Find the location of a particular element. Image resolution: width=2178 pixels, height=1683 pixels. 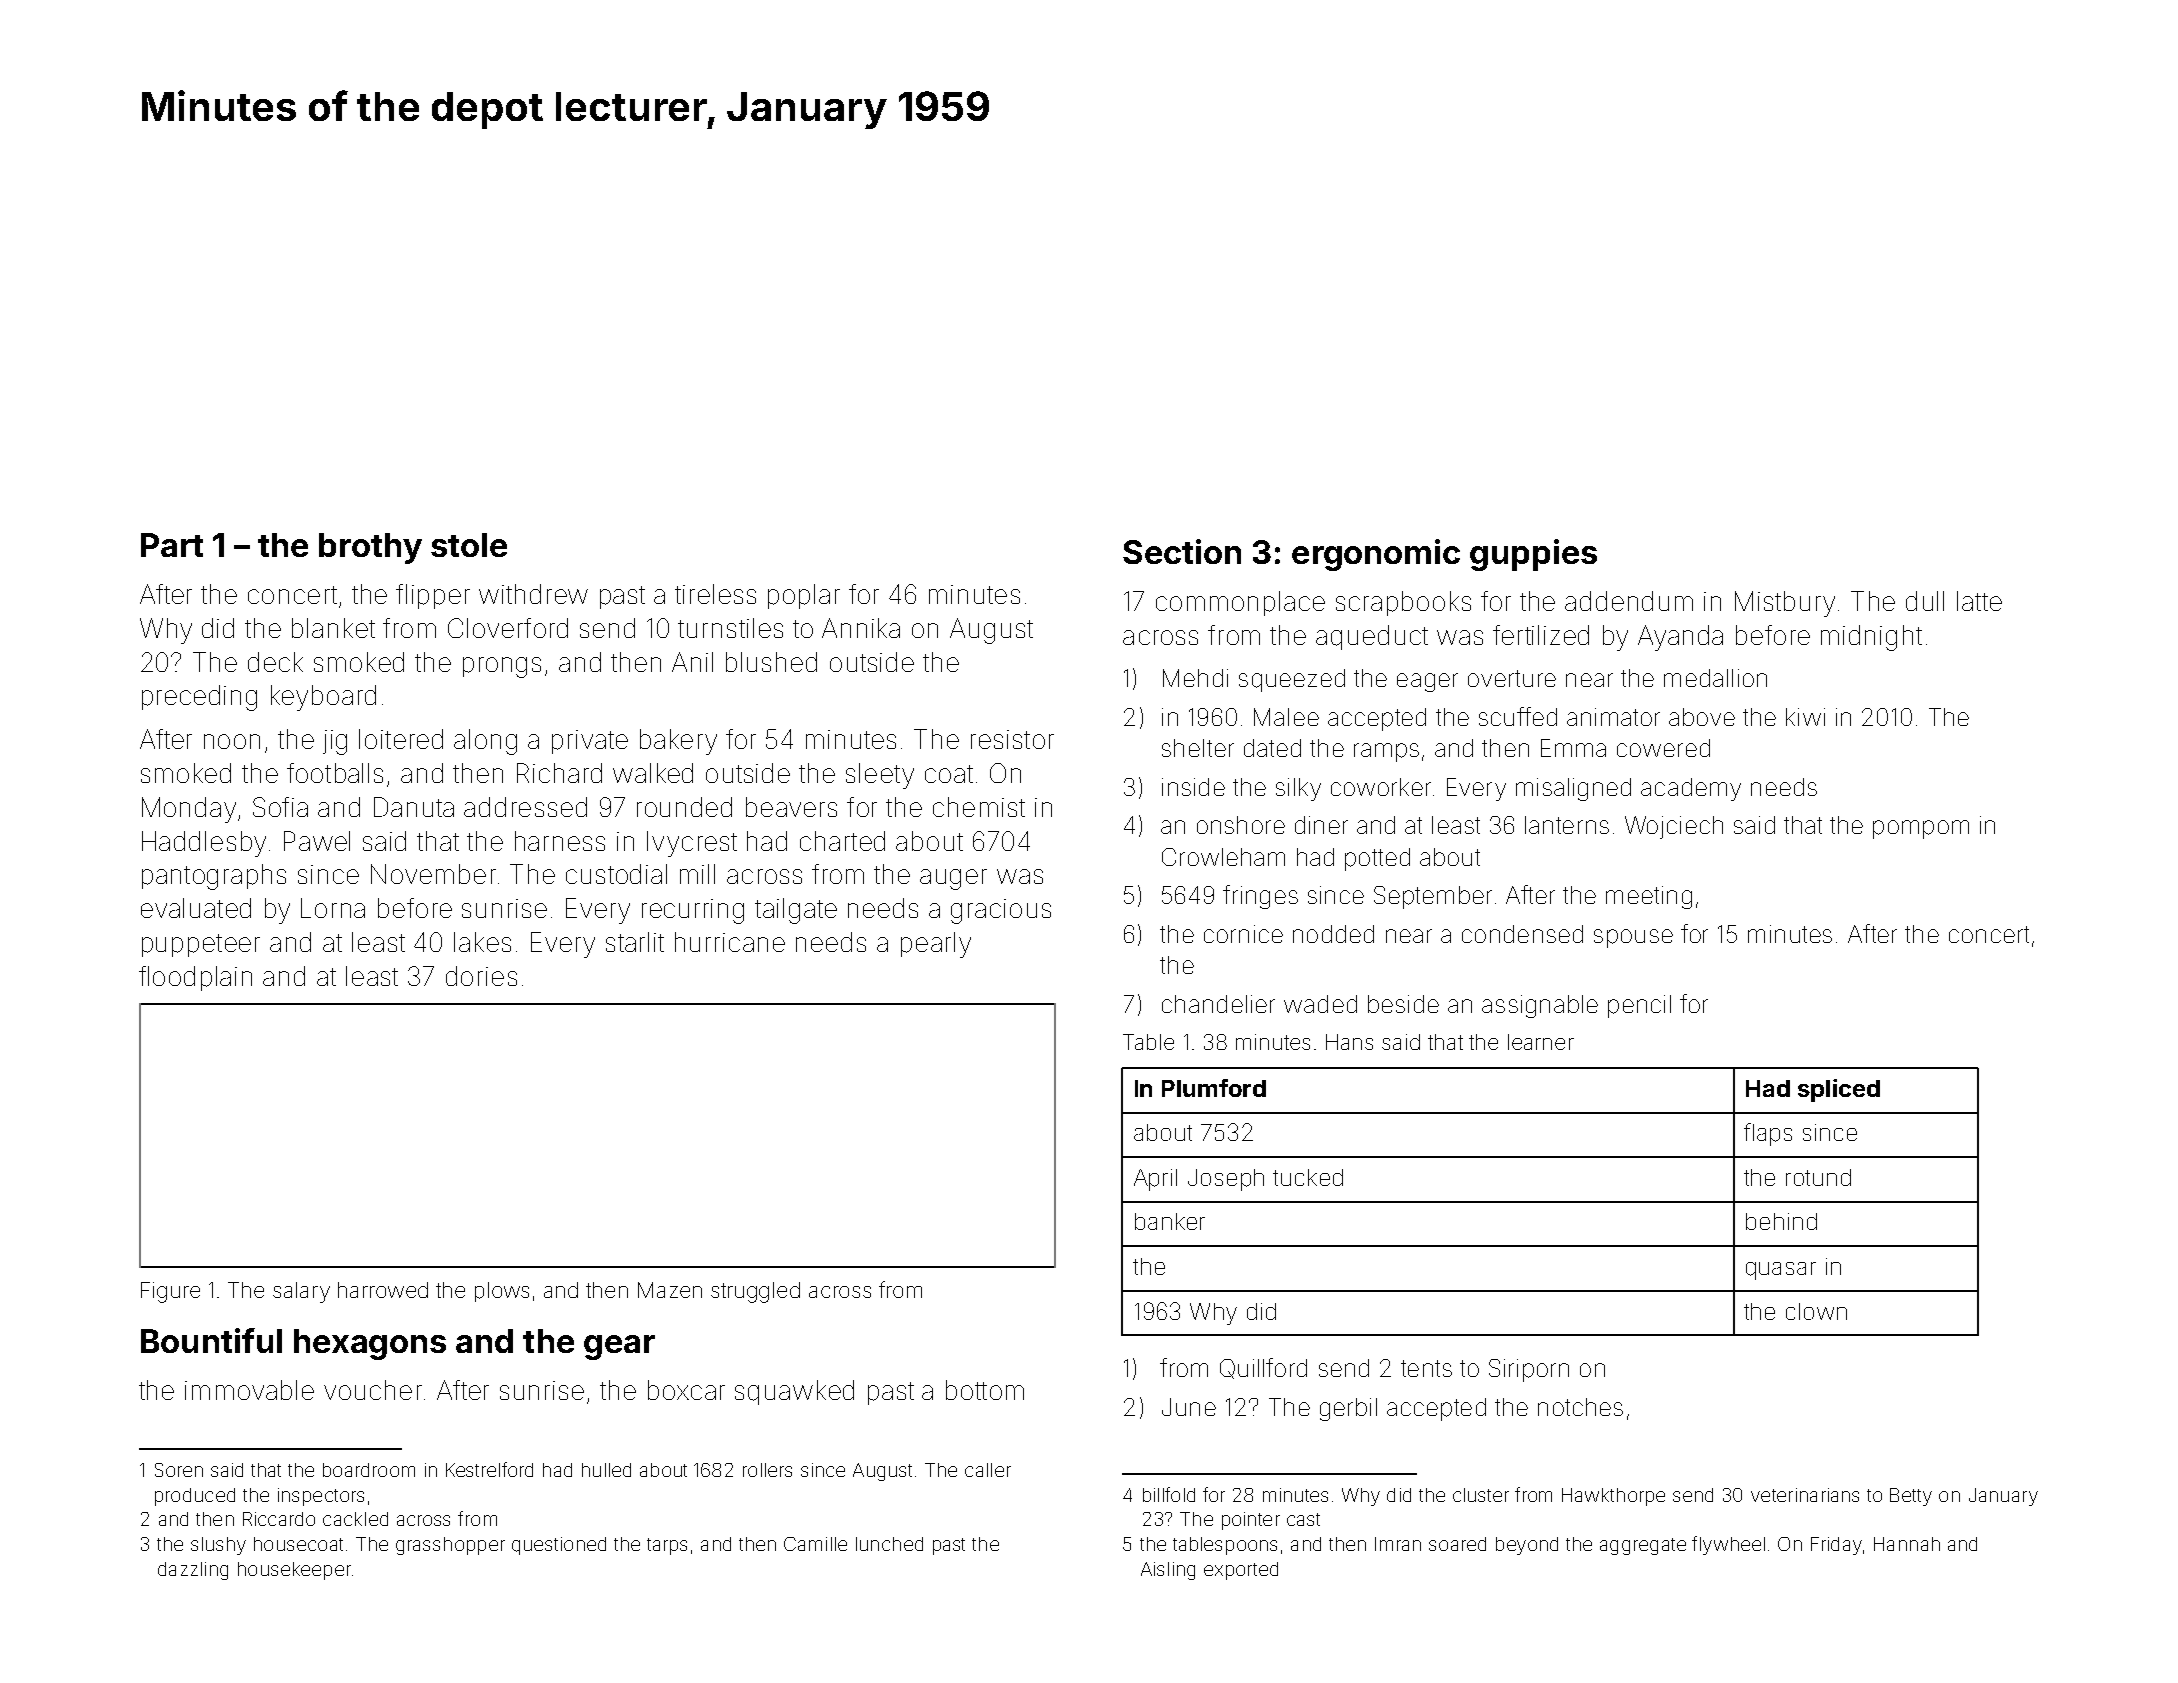

guppies is located at coordinates (1533, 555).
